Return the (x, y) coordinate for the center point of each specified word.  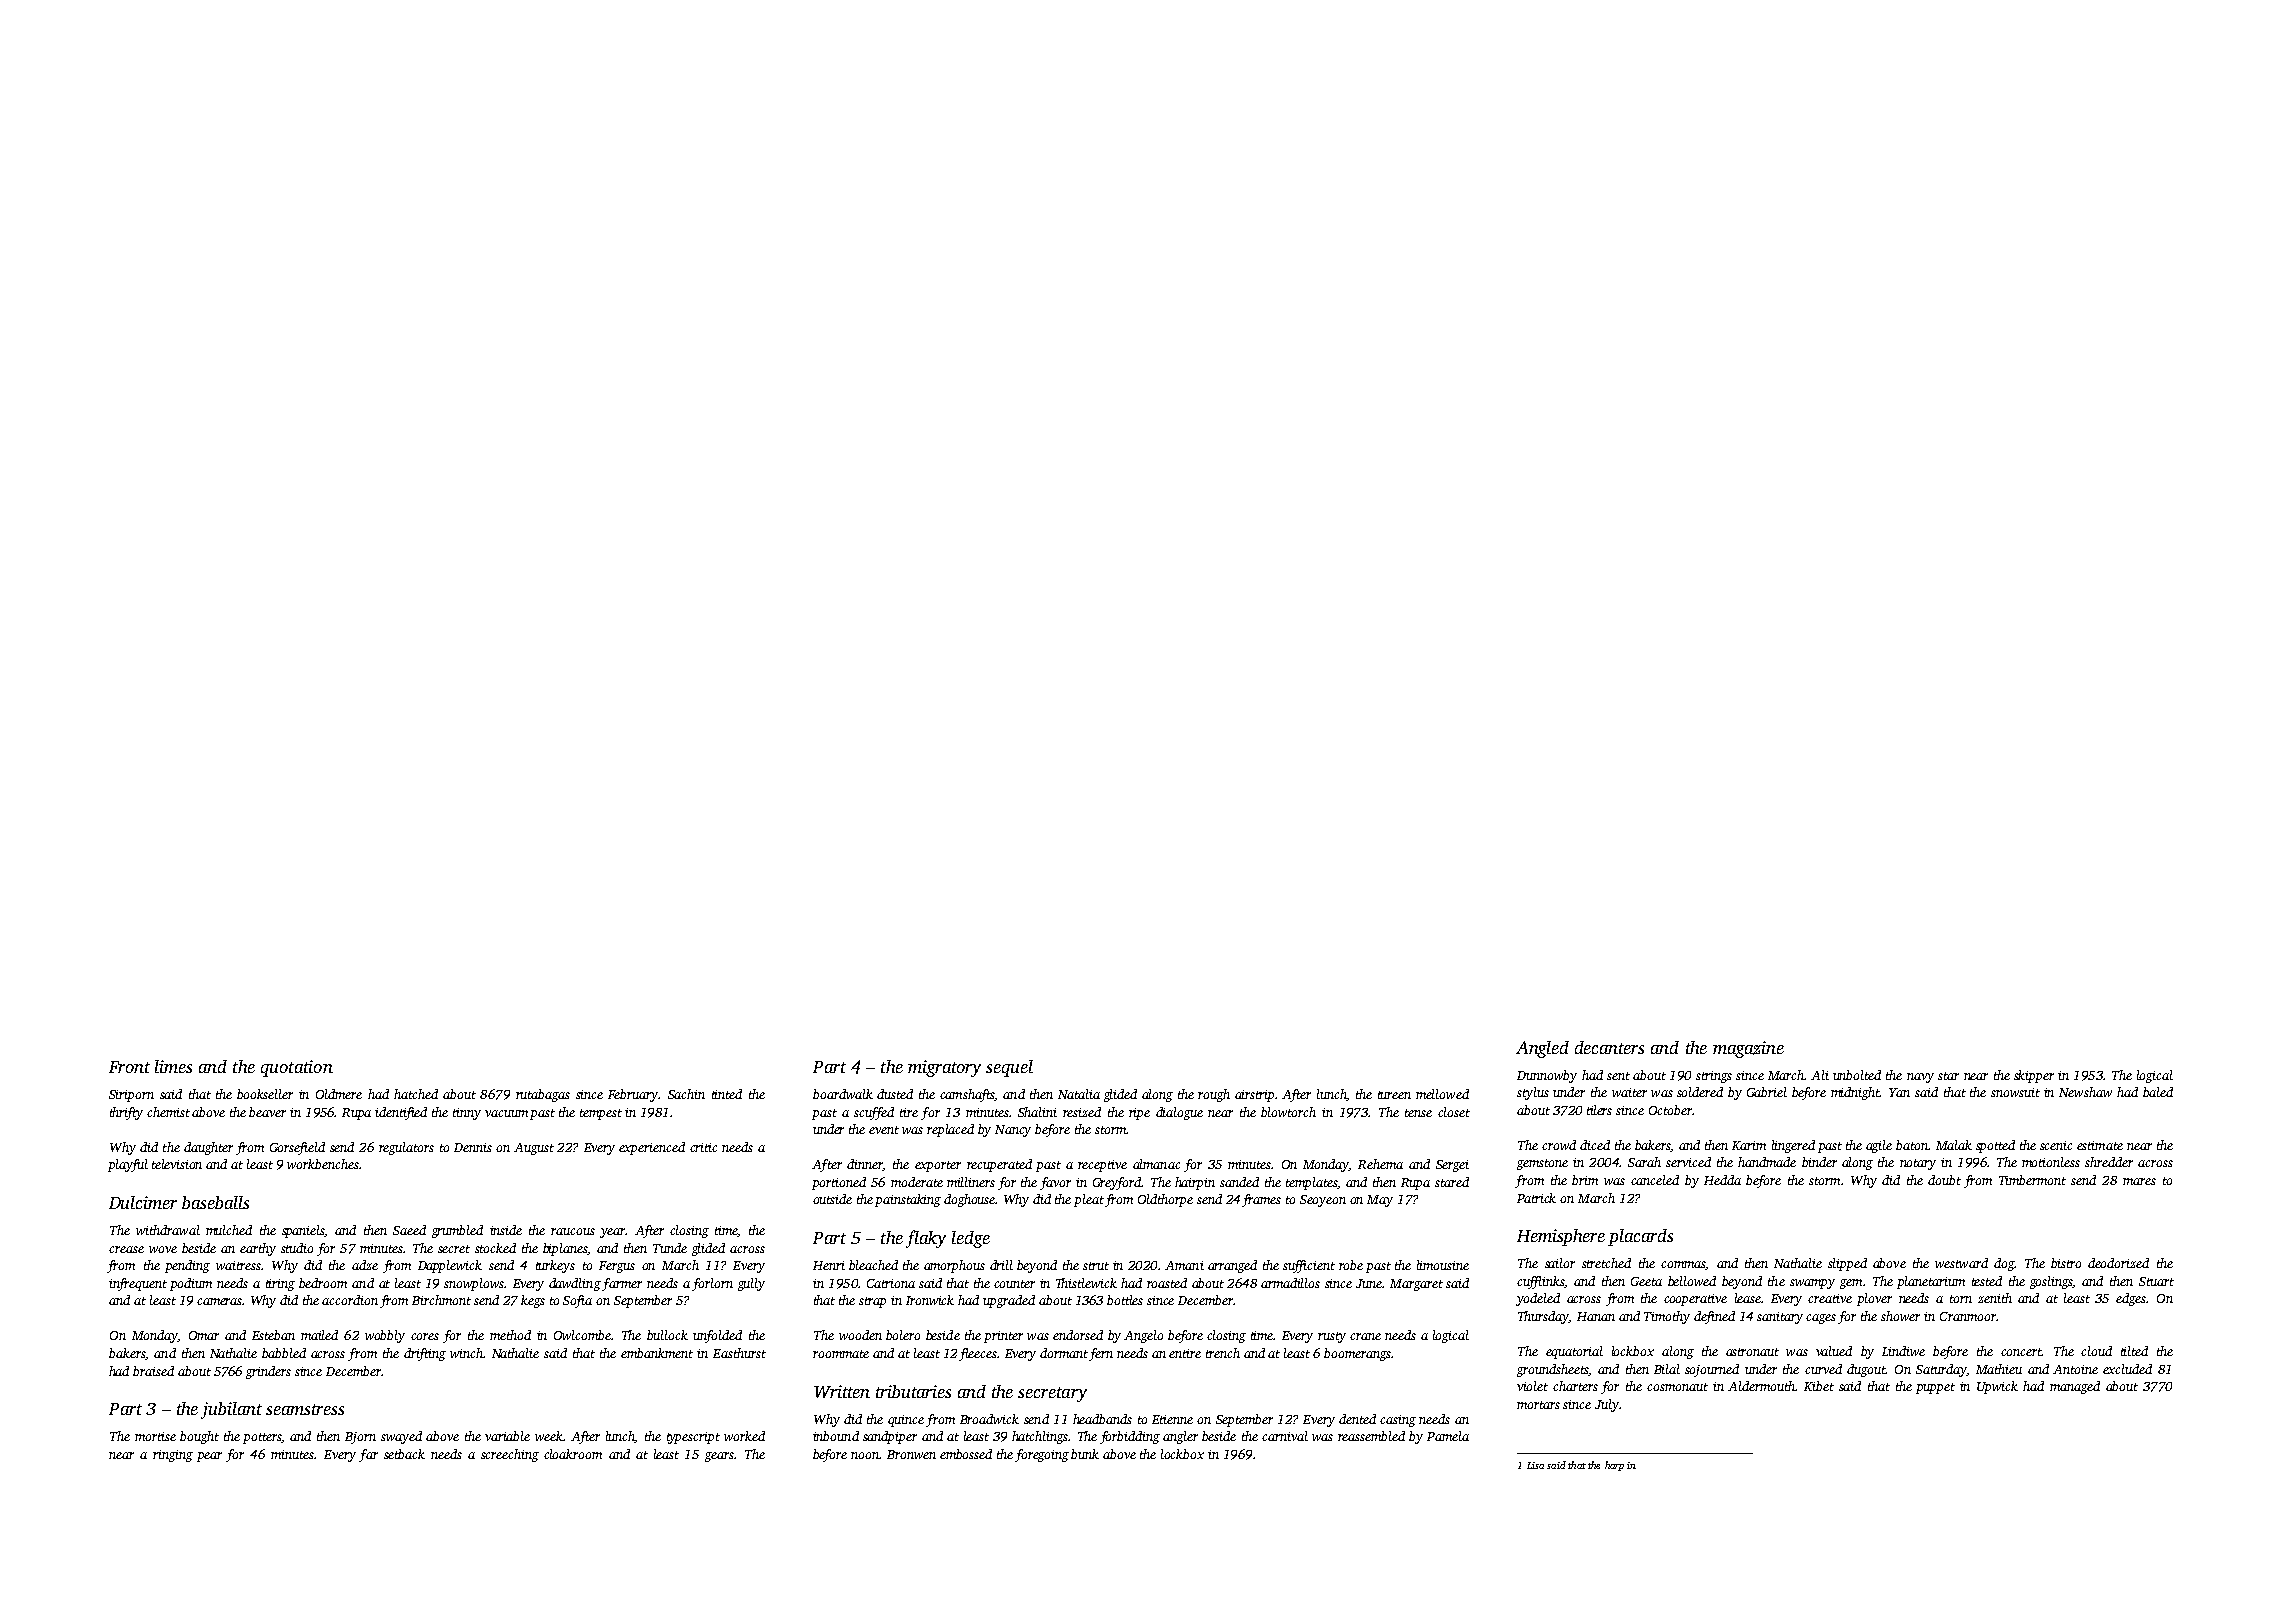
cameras (220, 1301)
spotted (1995, 1146)
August (534, 1149)
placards (1640, 1237)
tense (1418, 1113)
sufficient (1309, 1266)
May (1380, 1201)
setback (404, 1454)
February (633, 1095)
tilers (1599, 1110)
